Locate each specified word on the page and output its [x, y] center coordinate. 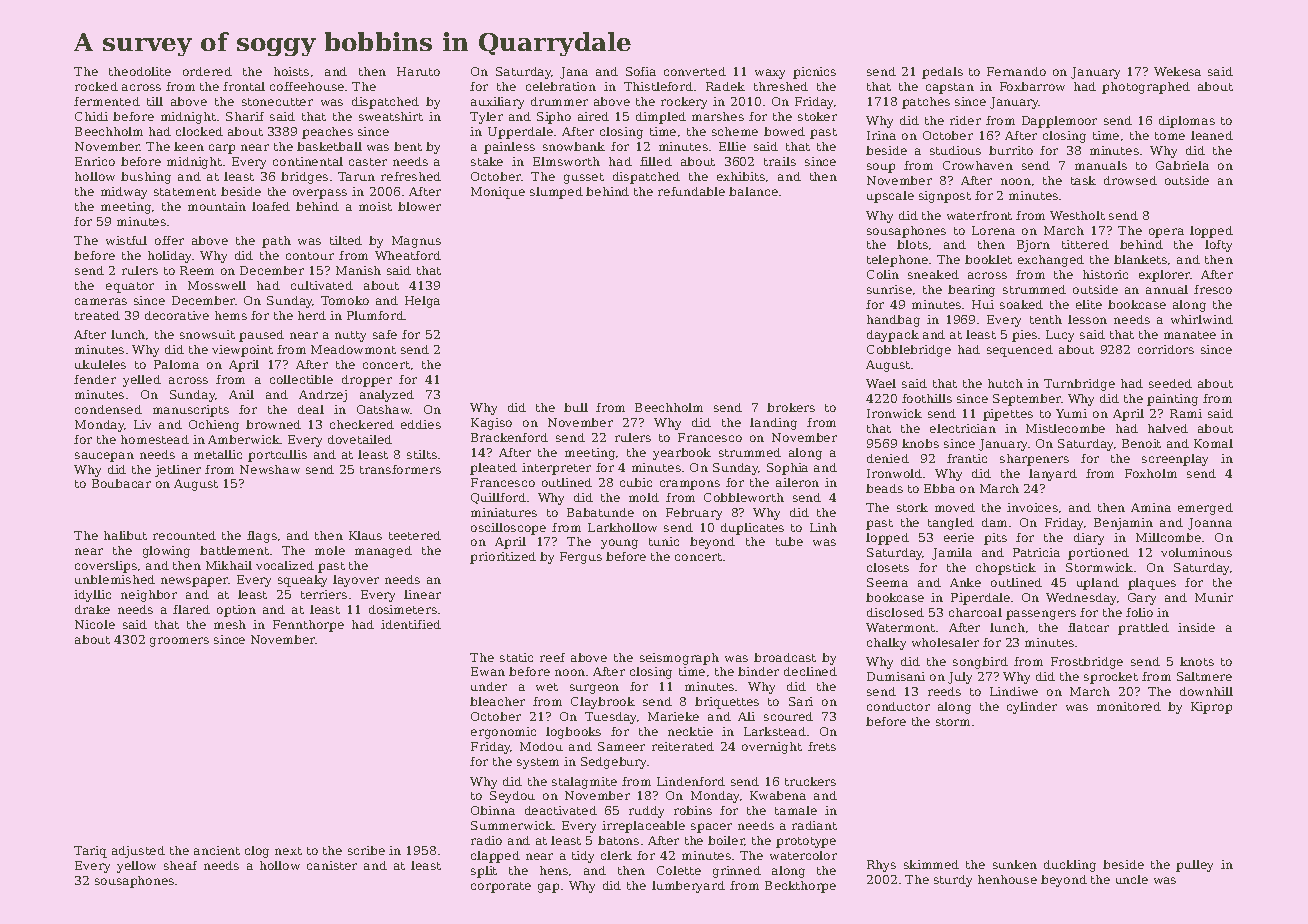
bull [576, 407]
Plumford [375, 315]
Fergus [581, 558]
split [484, 872]
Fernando [1016, 71]
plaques [1152, 584]
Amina [1151, 507]
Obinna [493, 810]
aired [593, 116]
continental [308, 161]
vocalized [285, 565]
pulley [1194, 866]
